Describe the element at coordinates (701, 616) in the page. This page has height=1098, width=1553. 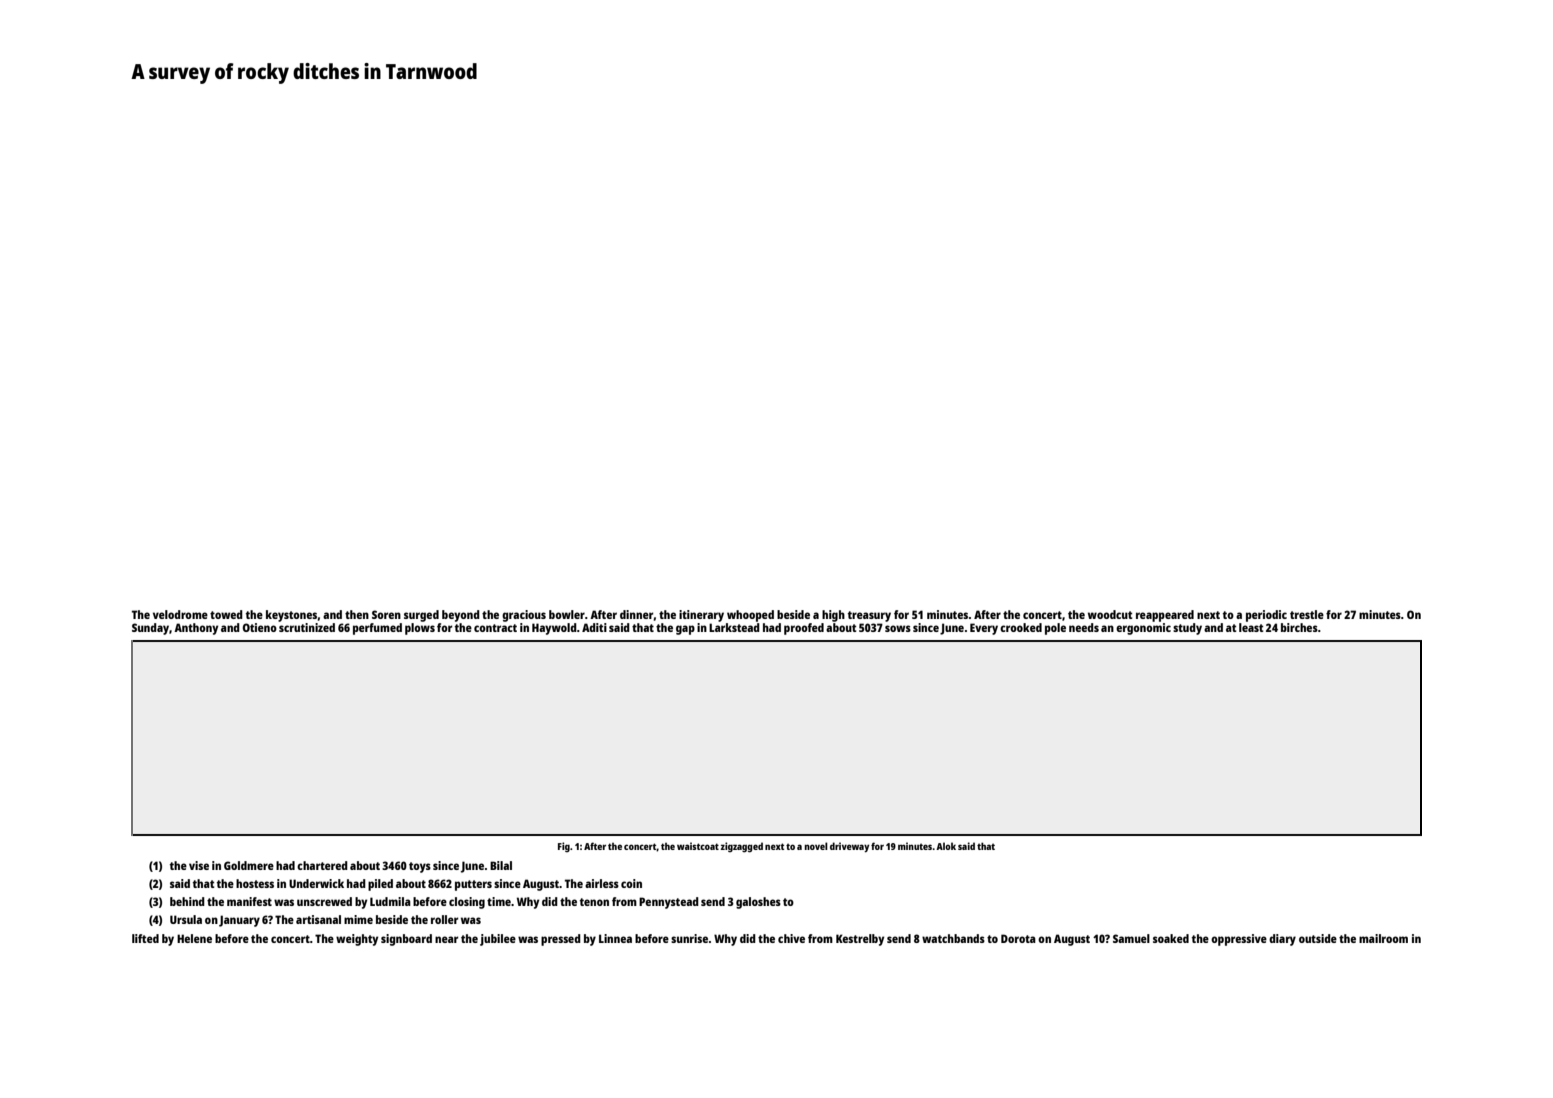
I see `itinerary` at that location.
